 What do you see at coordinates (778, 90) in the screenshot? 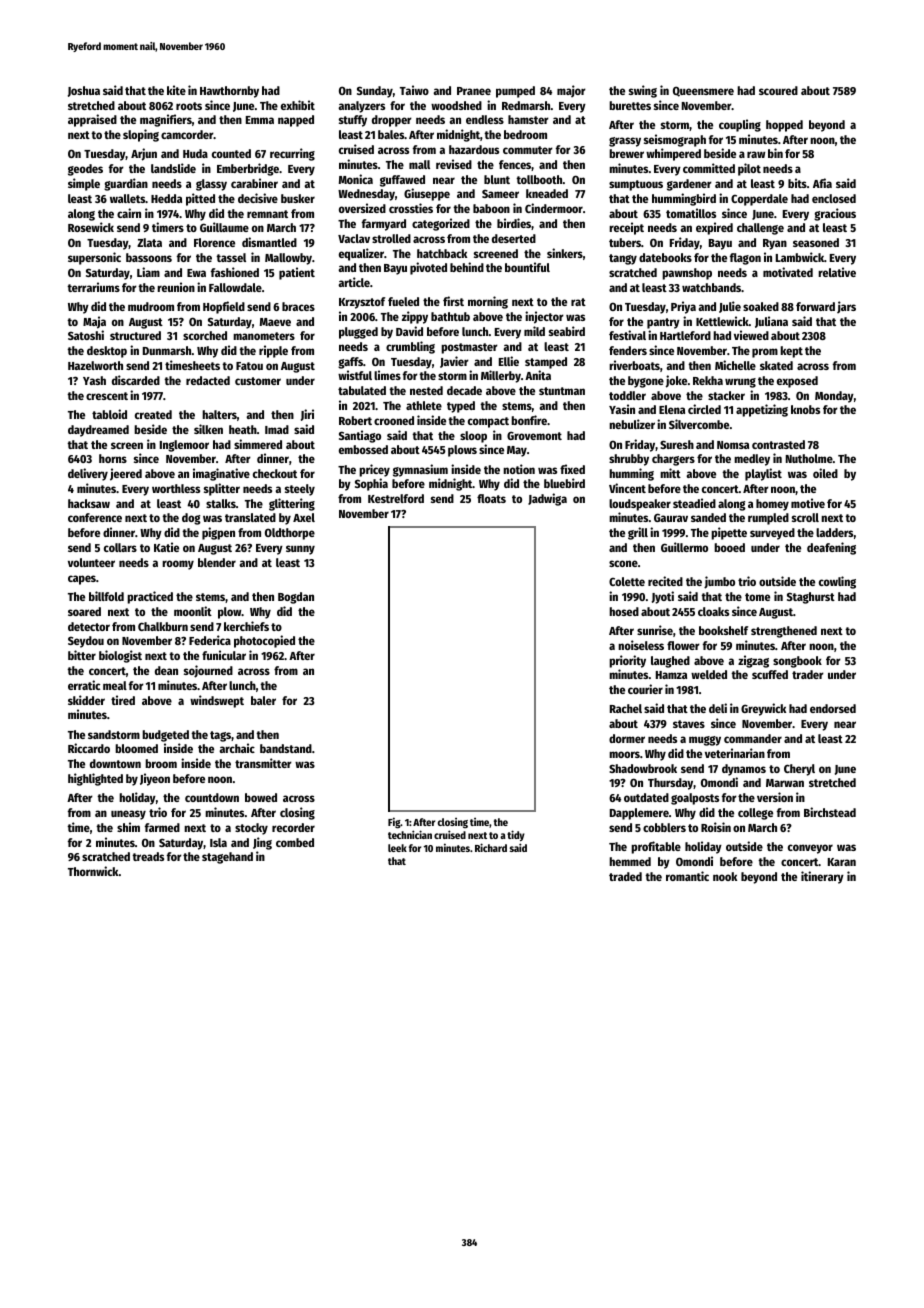
I see `scoured` at bounding box center [778, 90].
